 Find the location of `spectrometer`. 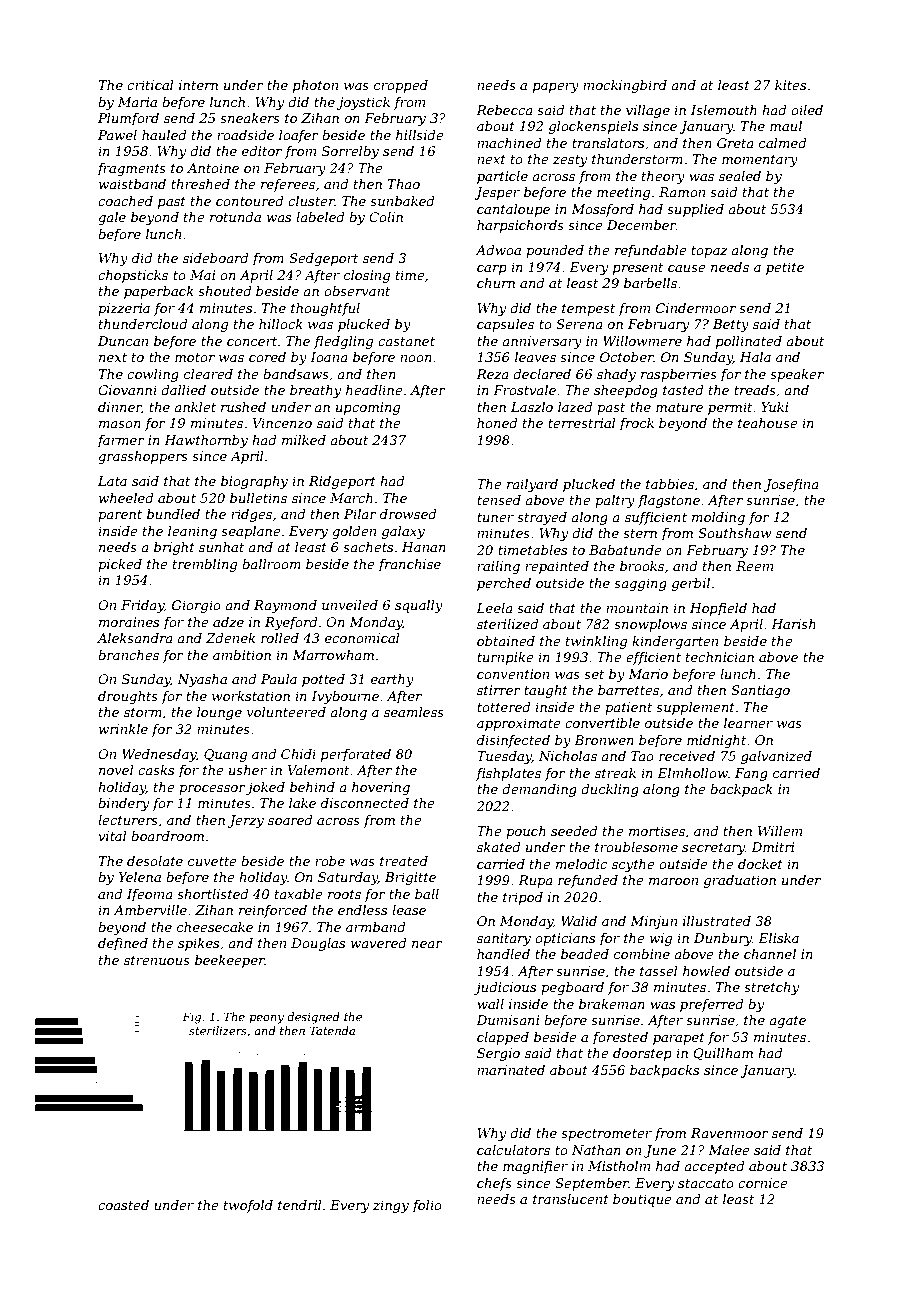

spectrometer is located at coordinates (606, 1135).
